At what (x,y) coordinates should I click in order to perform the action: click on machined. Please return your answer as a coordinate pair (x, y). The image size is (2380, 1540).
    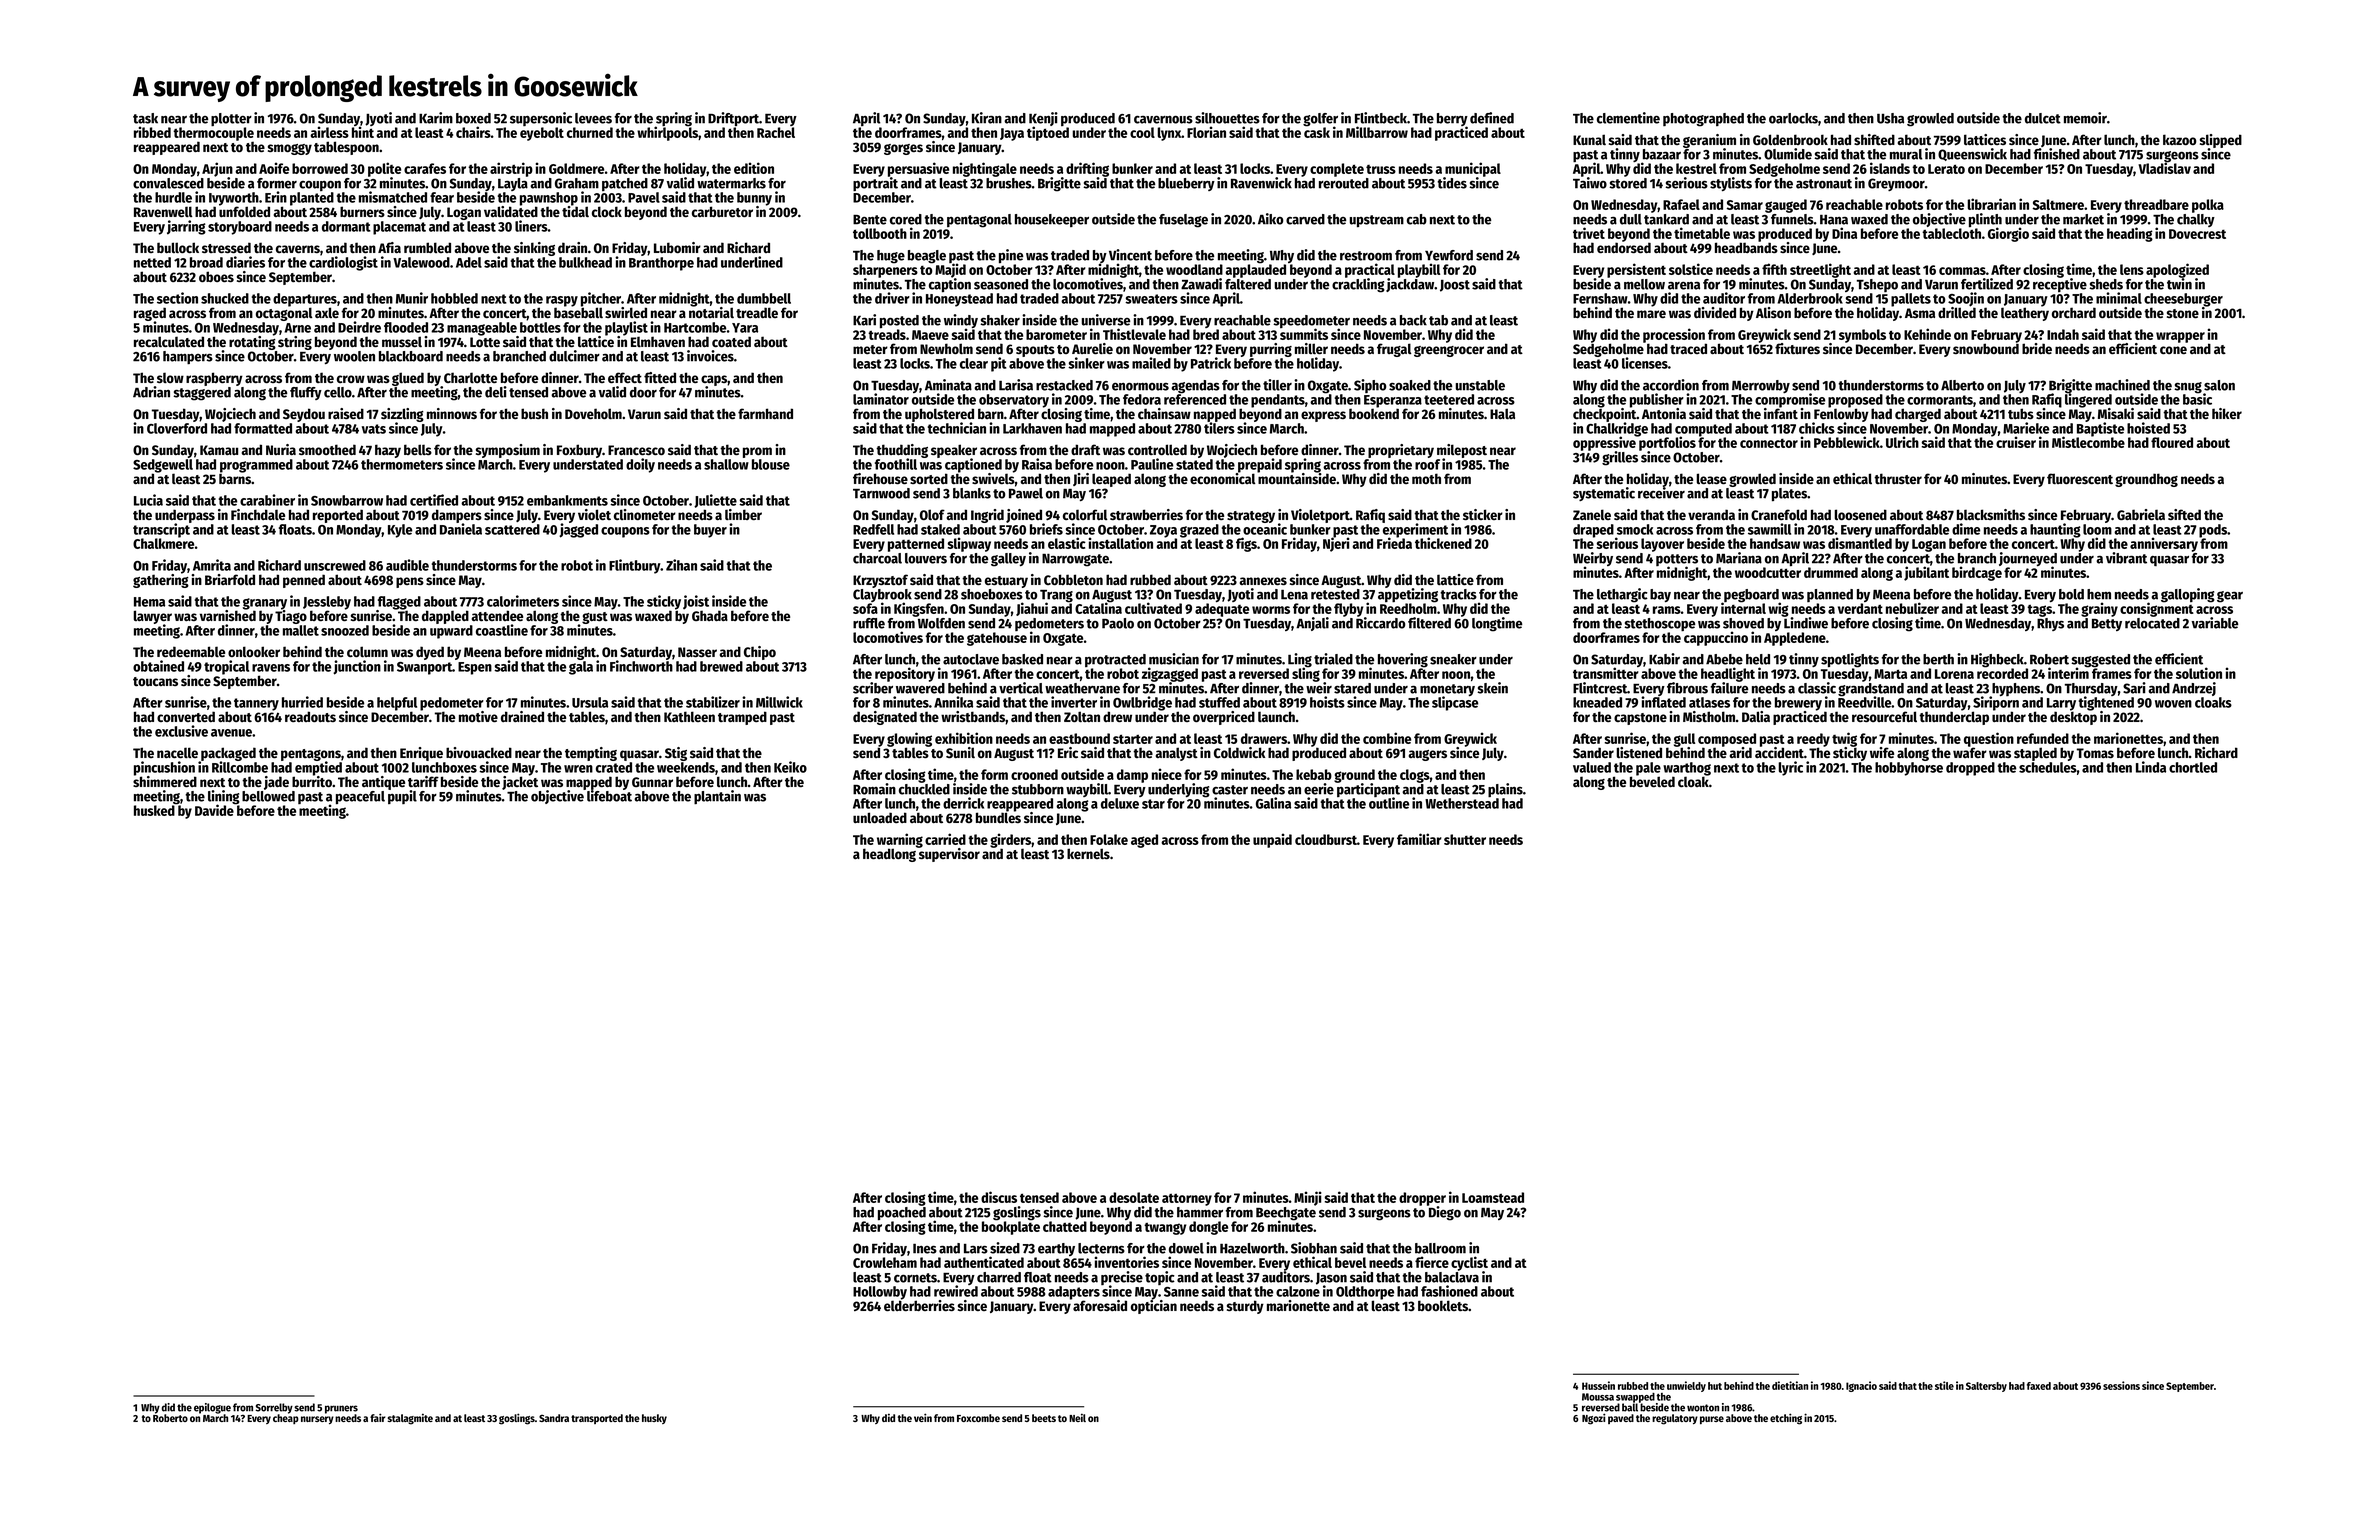
    Looking at the image, I should click on (2122, 385).
